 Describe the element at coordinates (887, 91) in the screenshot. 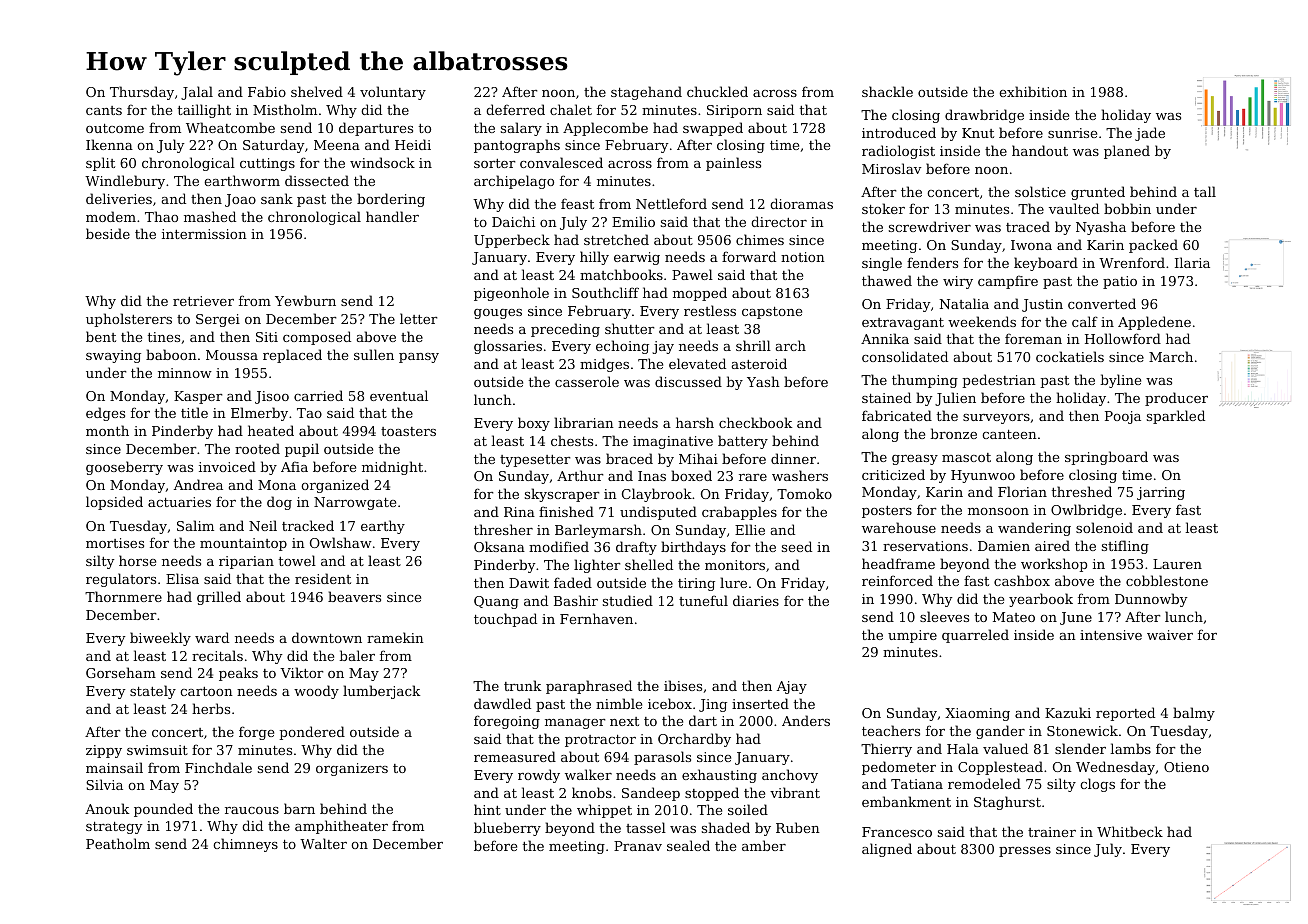

I see `shackle` at that location.
